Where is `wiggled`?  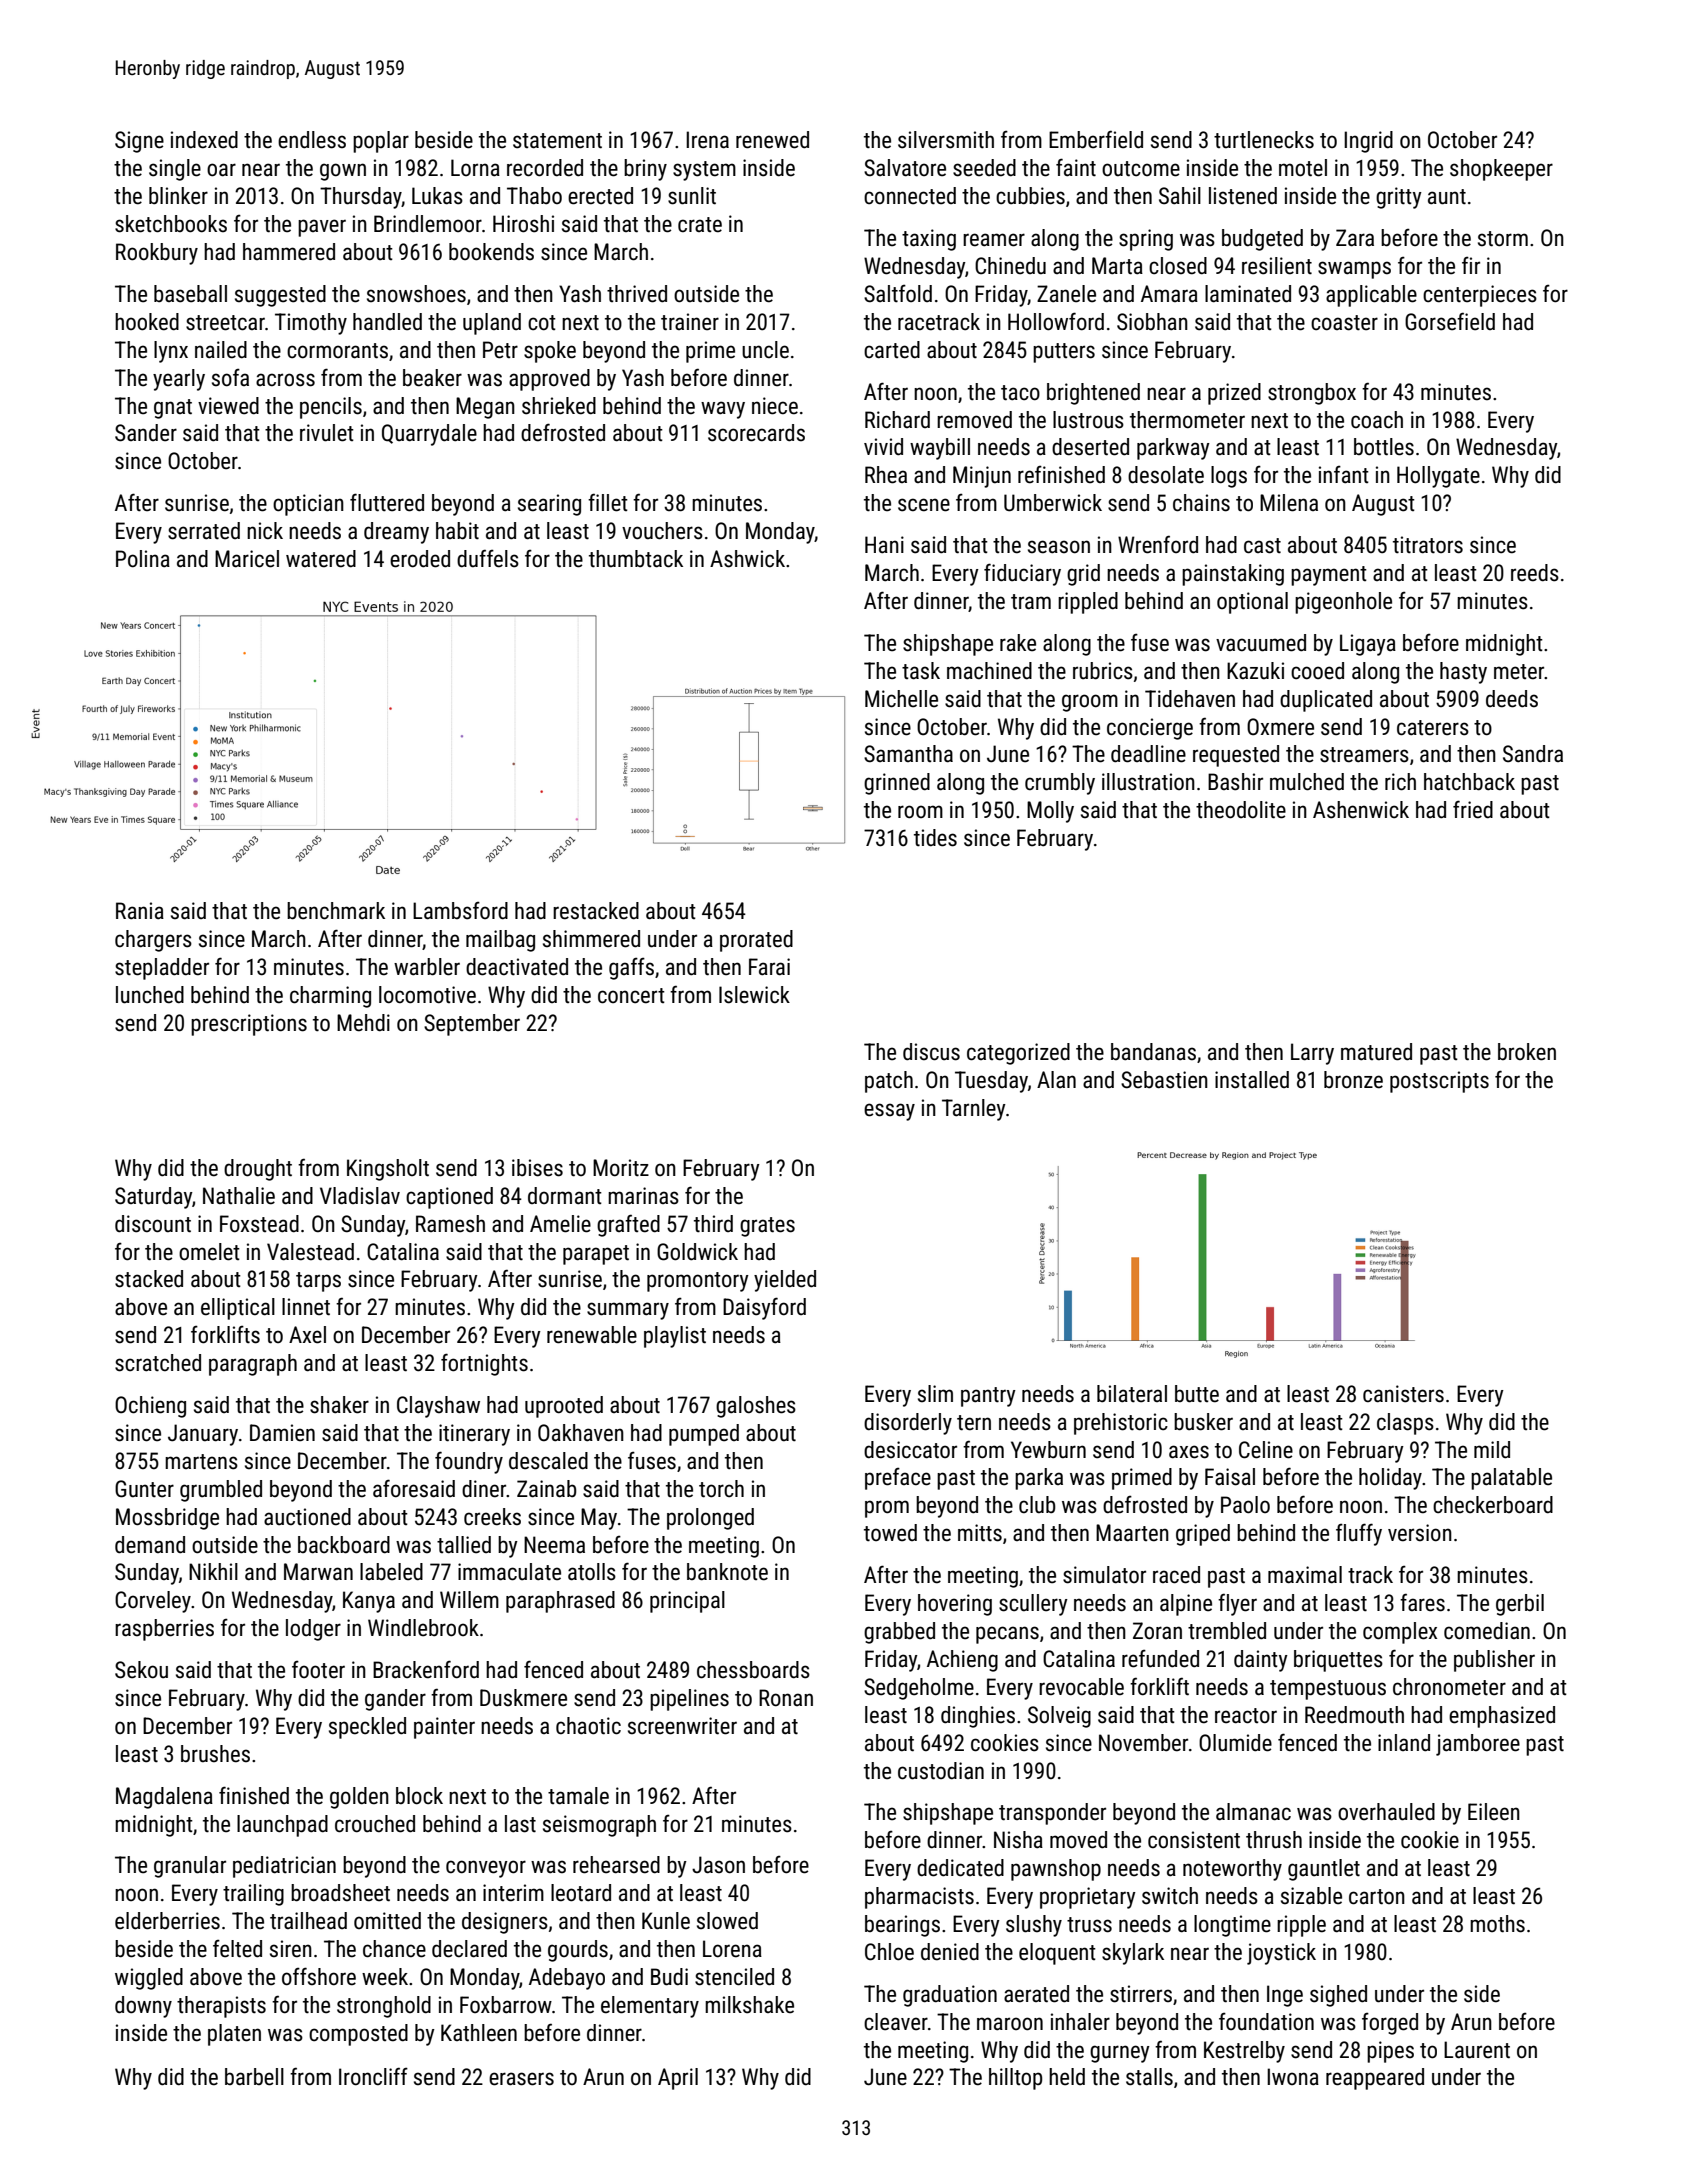 wiggled is located at coordinates (149, 1979).
